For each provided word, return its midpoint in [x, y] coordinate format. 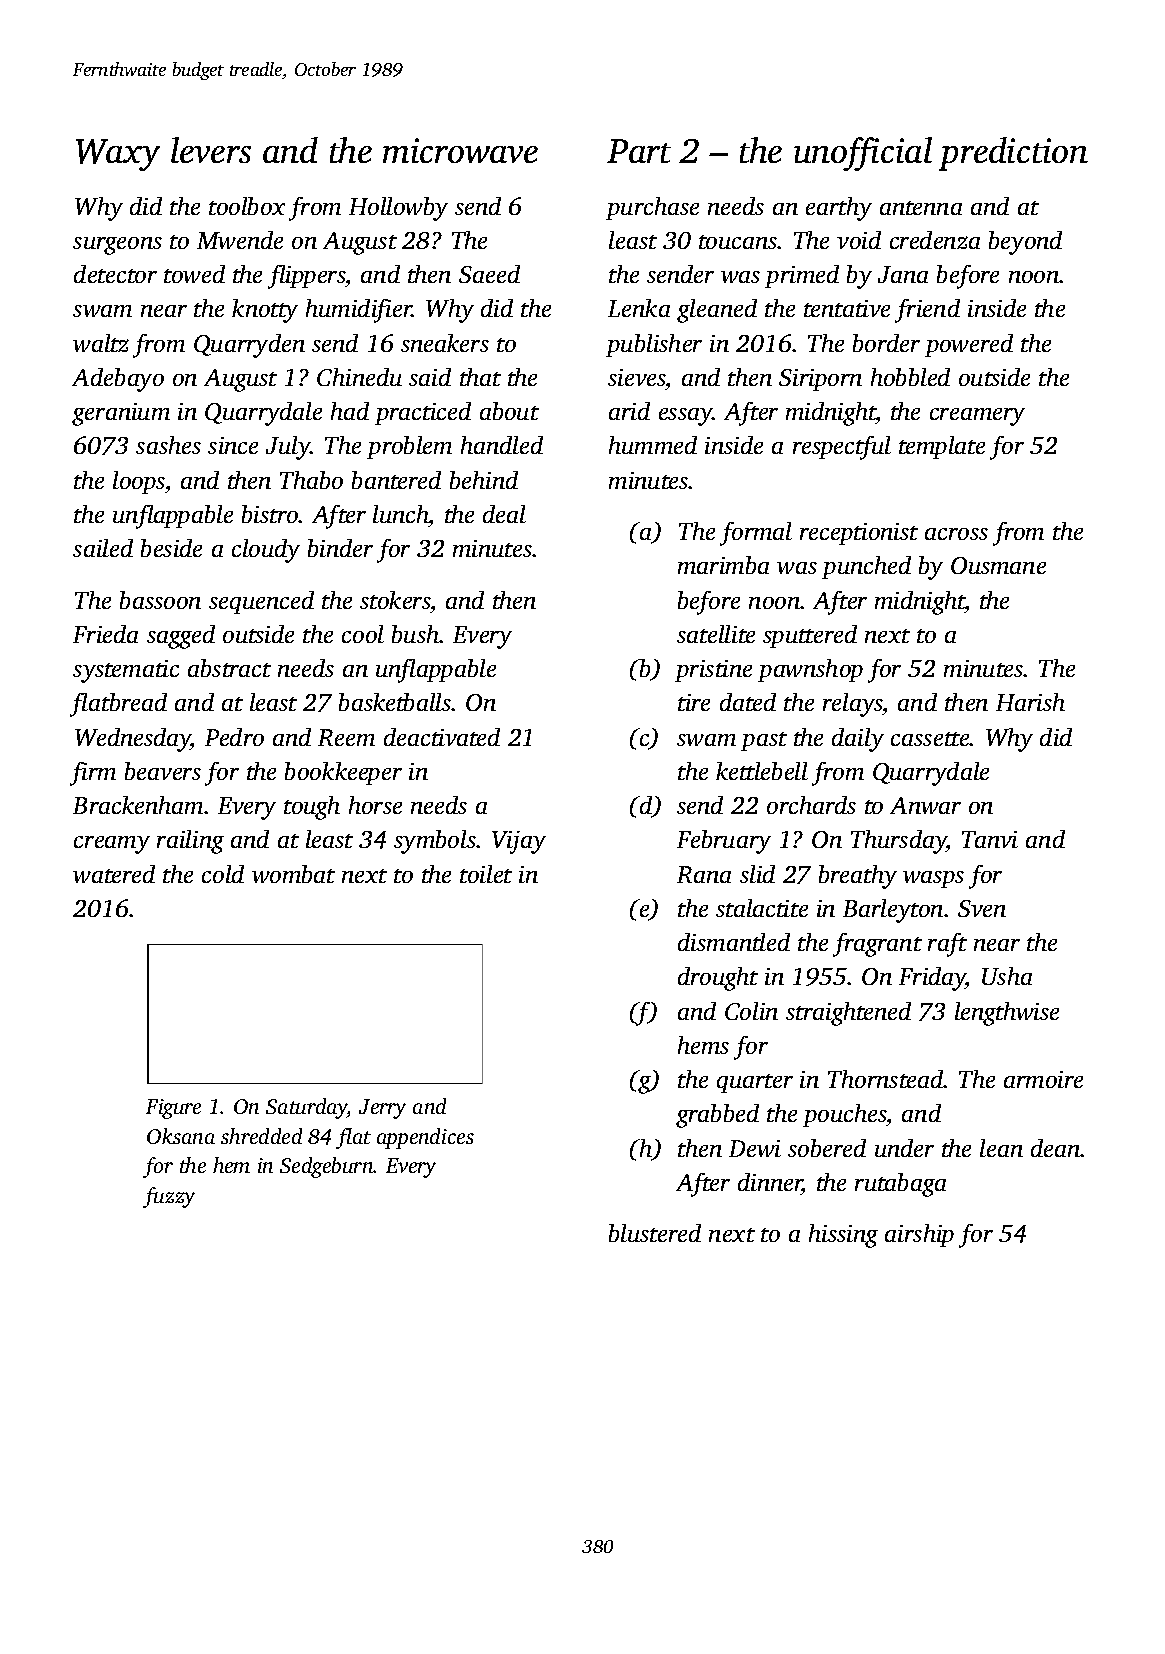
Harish [1030, 702]
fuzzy [169, 1197]
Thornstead [886, 1079]
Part [639, 151]
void [859, 240]
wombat [293, 874]
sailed [103, 548]
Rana [704, 874]
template [942, 447]
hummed [653, 445]
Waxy [118, 155]
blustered [655, 1233]
